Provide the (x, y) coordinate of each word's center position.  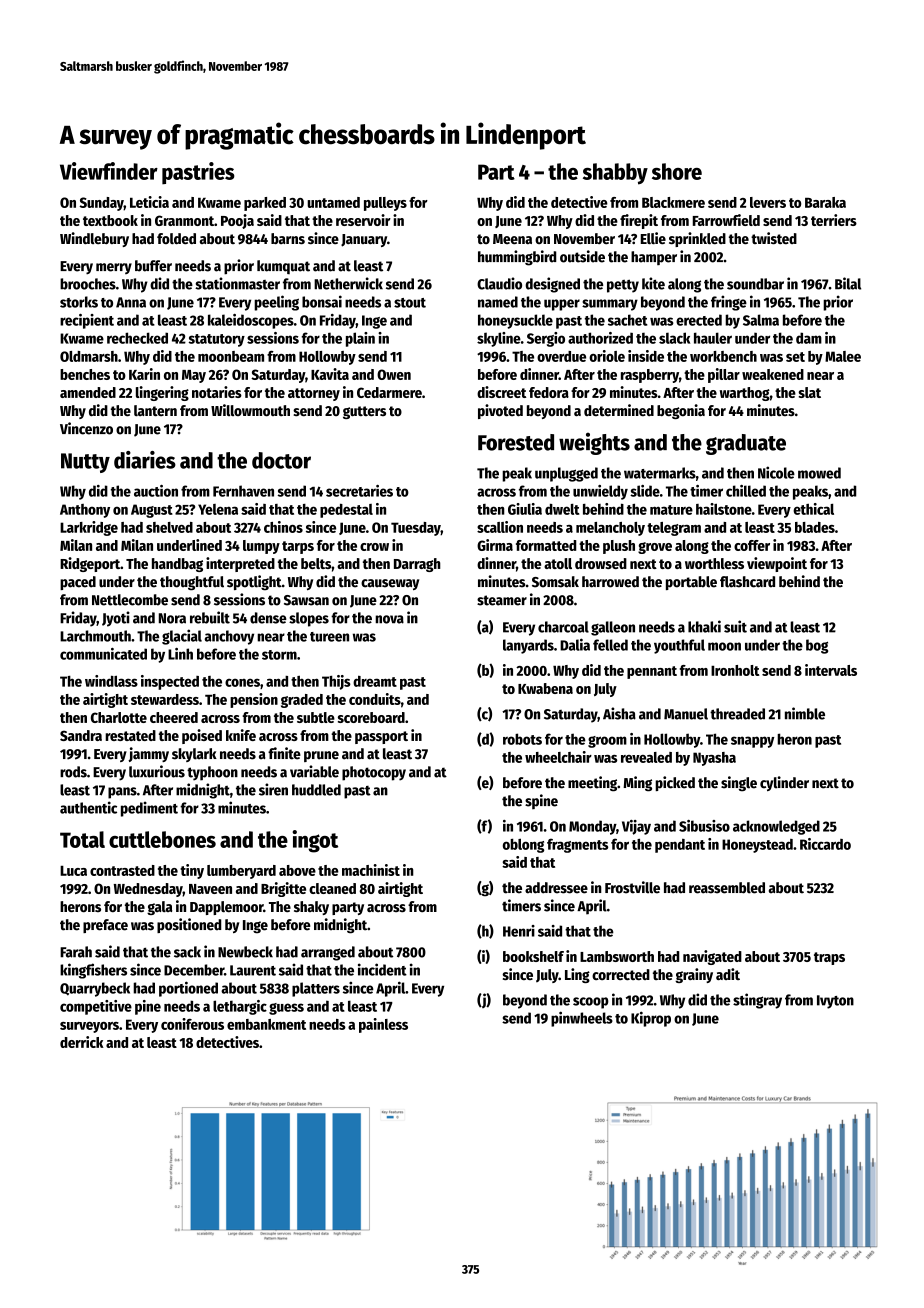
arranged (328, 953)
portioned (188, 989)
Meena (512, 239)
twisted (774, 238)
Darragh (417, 565)
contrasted (122, 870)
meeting (592, 784)
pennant (652, 672)
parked (265, 204)
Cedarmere (389, 392)
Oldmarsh (89, 356)
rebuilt (210, 617)
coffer (752, 545)
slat (809, 392)
